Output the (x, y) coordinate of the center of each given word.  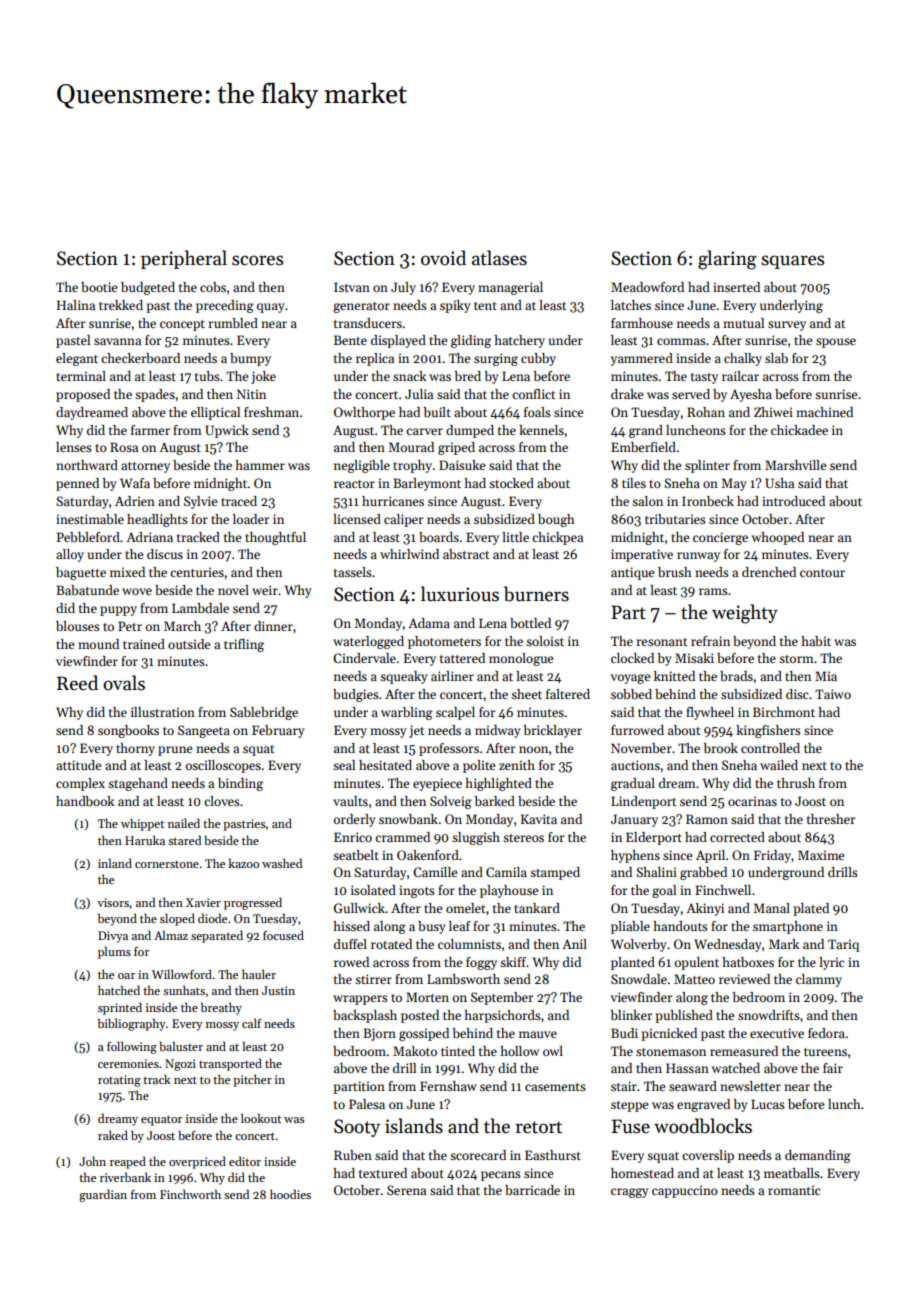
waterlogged (368, 642)
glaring (727, 260)
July (403, 288)
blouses (78, 626)
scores (257, 260)
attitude (78, 765)
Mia (826, 676)
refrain (710, 641)
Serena (406, 1190)
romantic (794, 1190)
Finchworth (190, 1194)
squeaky (404, 677)
